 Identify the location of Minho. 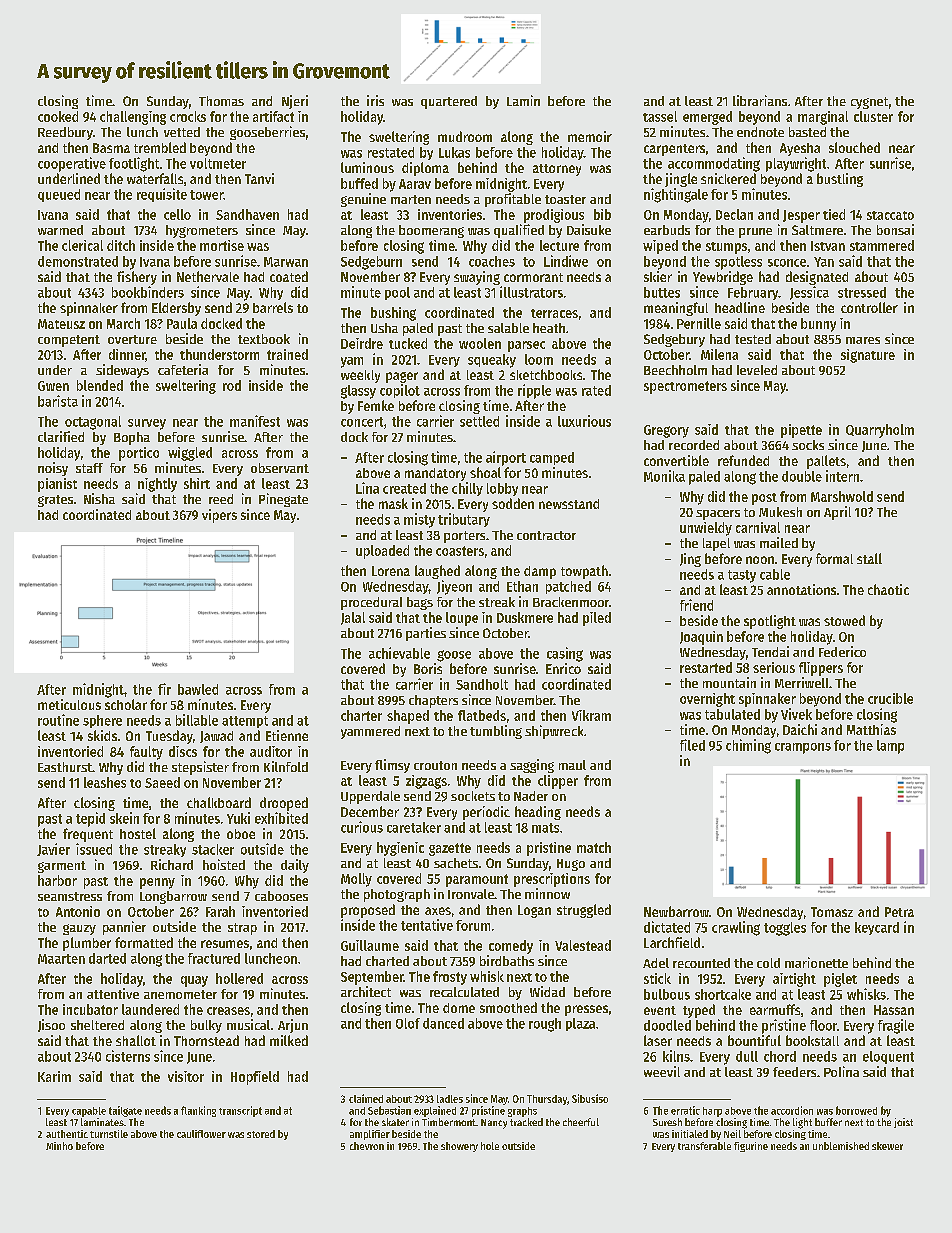
(59, 1146).
